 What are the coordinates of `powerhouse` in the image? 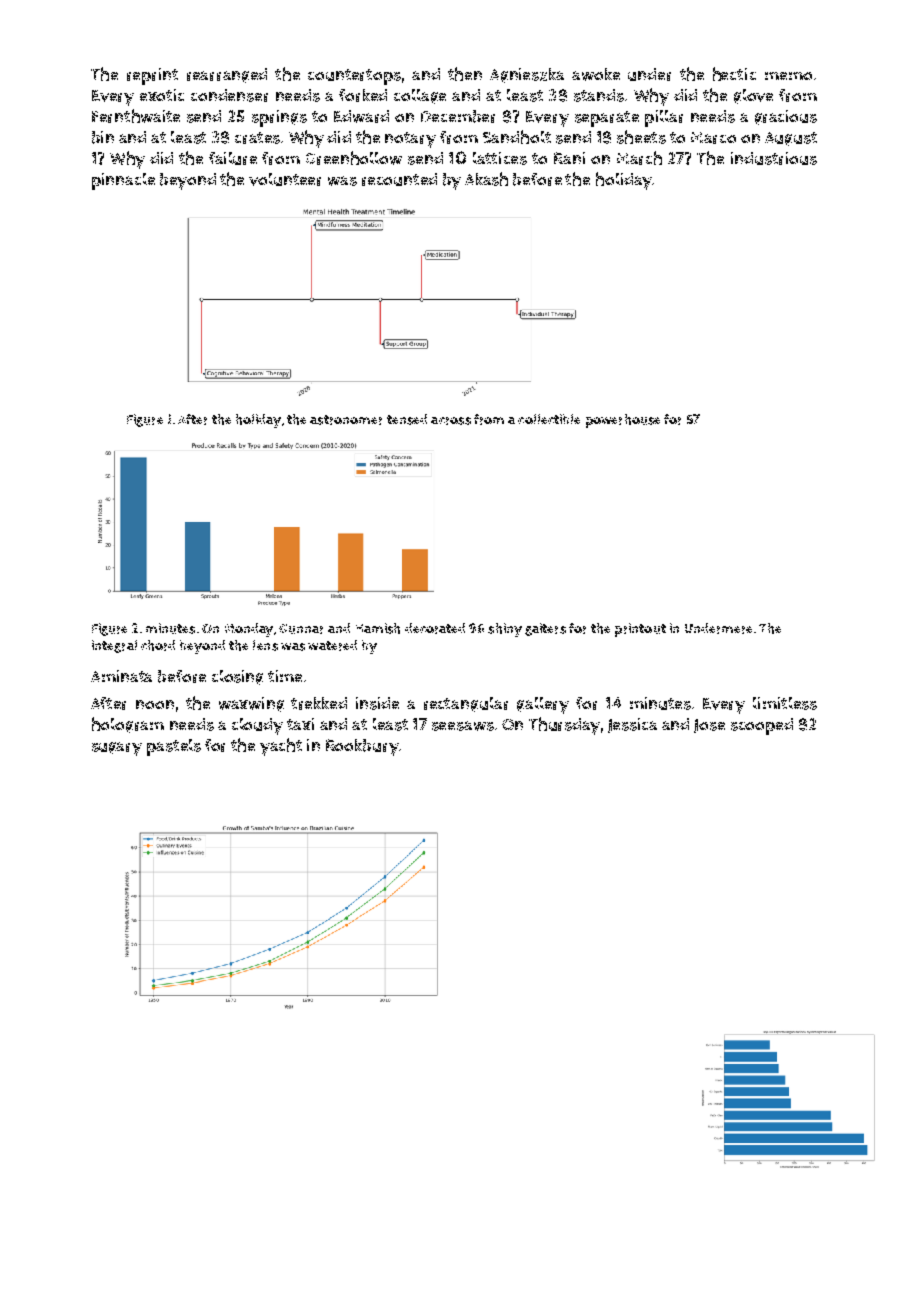 It's located at (623, 421).
